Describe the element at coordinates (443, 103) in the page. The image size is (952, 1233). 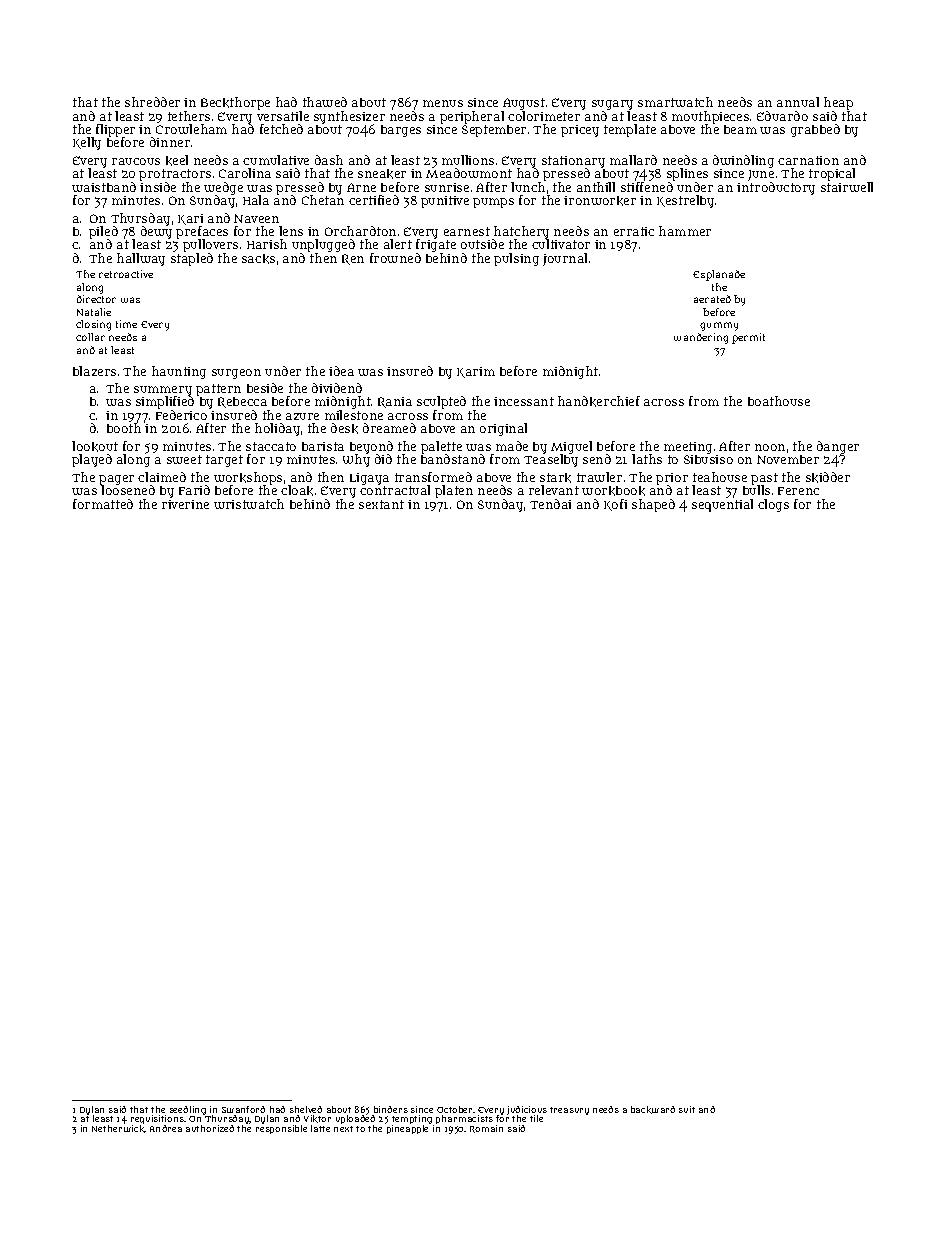
I see `menus` at that location.
